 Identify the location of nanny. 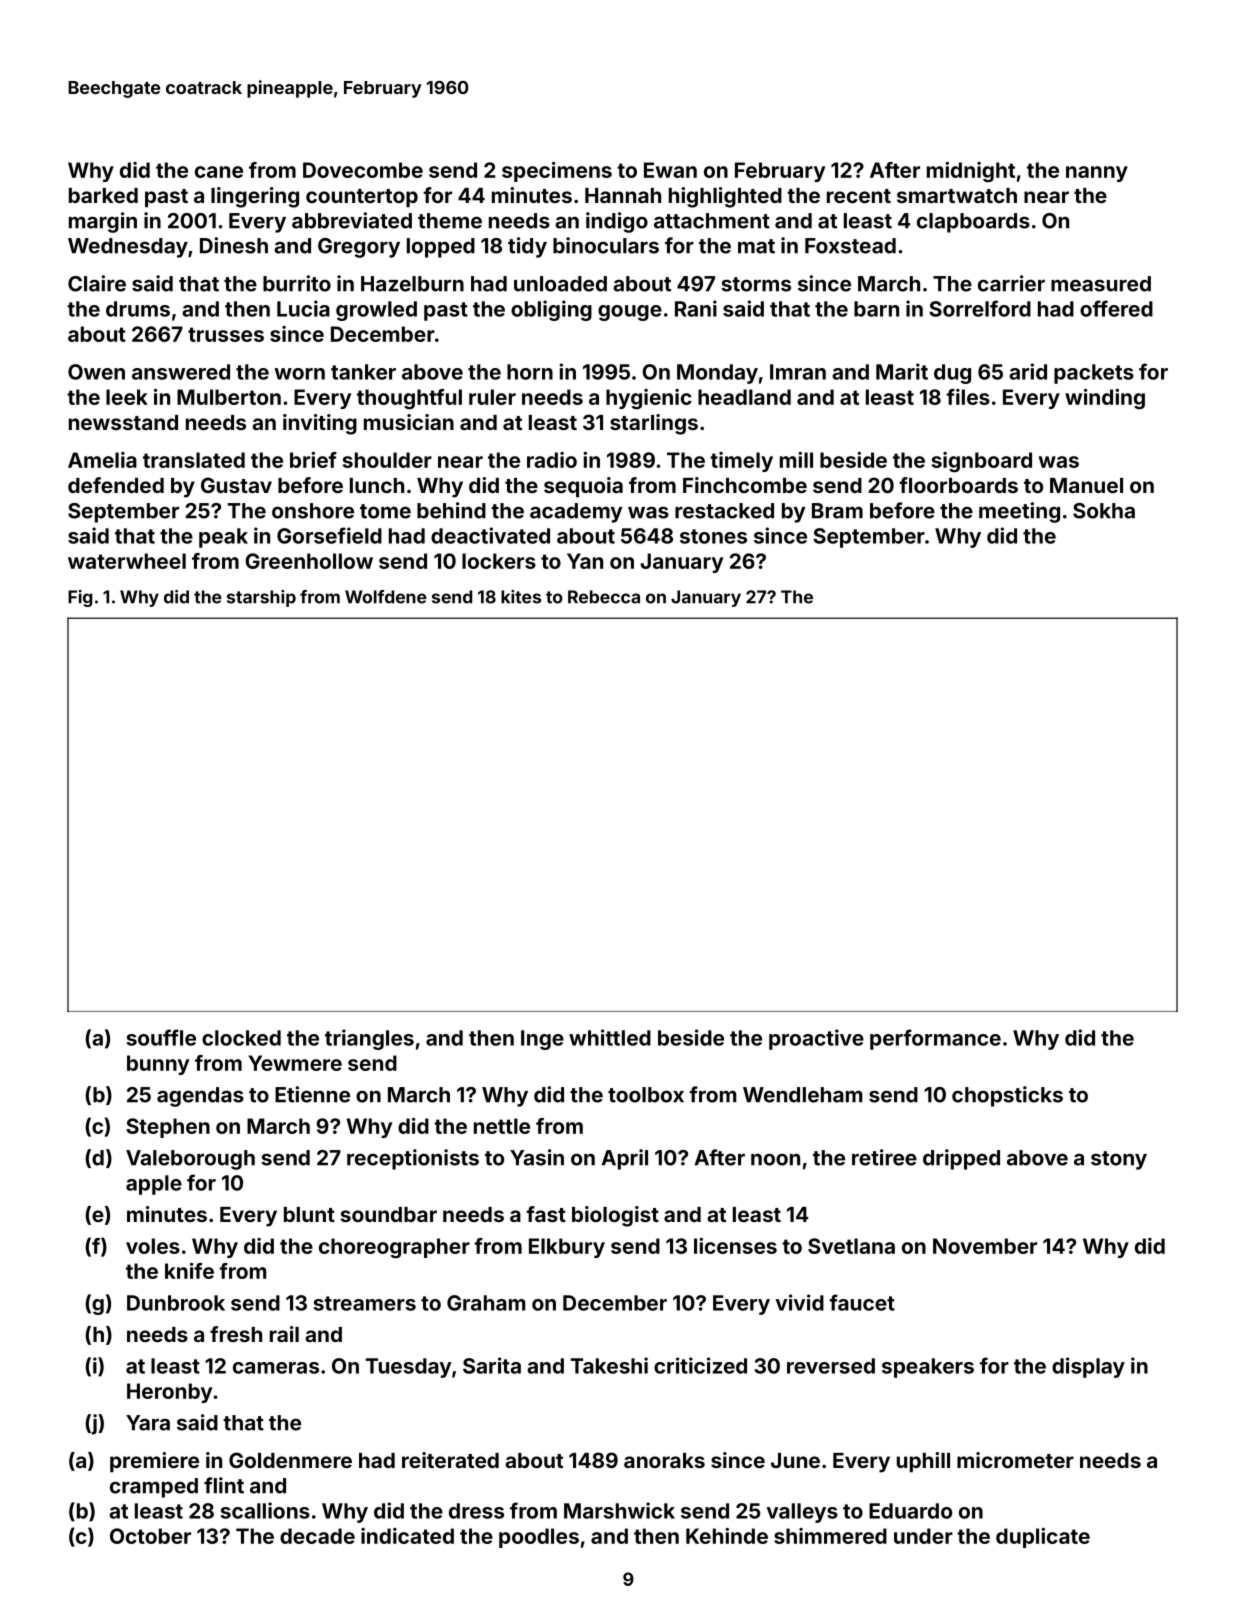
(1097, 174).
